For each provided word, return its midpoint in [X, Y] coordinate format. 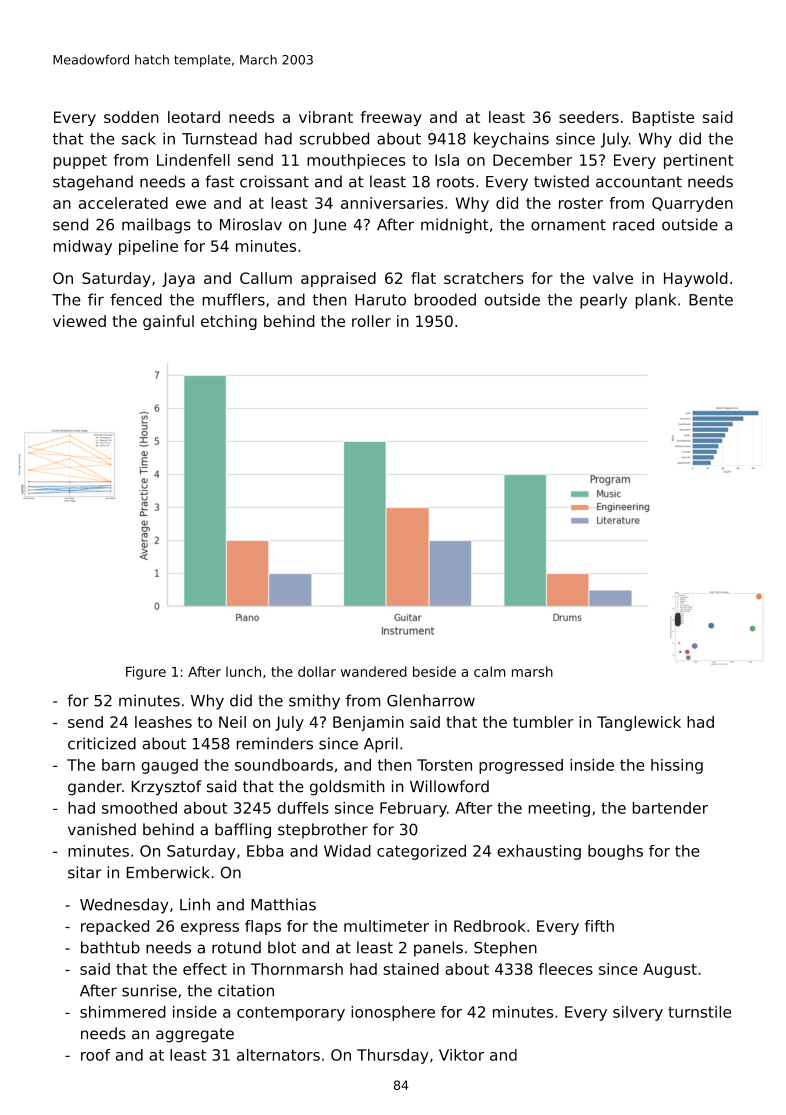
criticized [102, 743]
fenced [136, 299]
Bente [711, 300]
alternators [278, 1055]
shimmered [123, 1012]
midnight [455, 226]
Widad [347, 851]
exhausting [539, 852]
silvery [638, 1013]
